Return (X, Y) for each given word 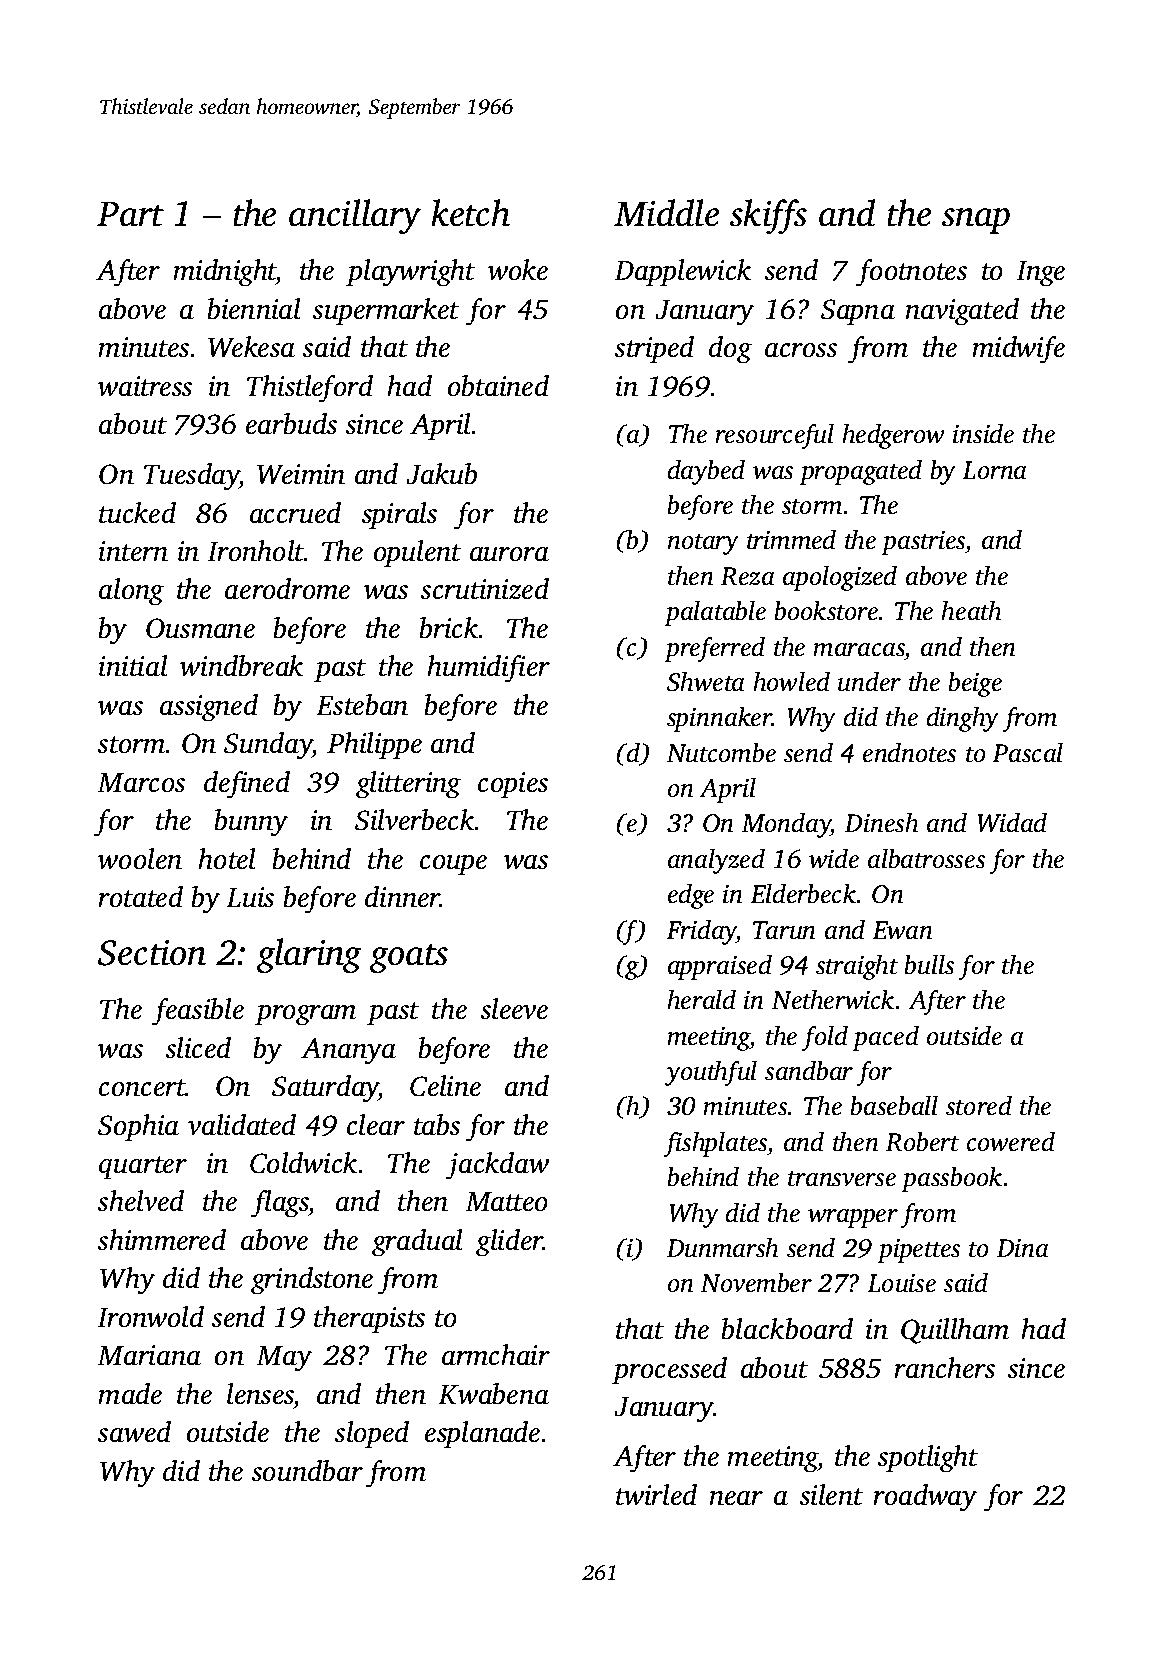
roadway (925, 1498)
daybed (706, 472)
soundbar (307, 1471)
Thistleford (310, 389)
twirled (656, 1495)
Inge (1040, 274)
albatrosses (926, 858)
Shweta (706, 681)
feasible (198, 1012)
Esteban (362, 705)
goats (409, 959)
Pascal (1027, 752)
